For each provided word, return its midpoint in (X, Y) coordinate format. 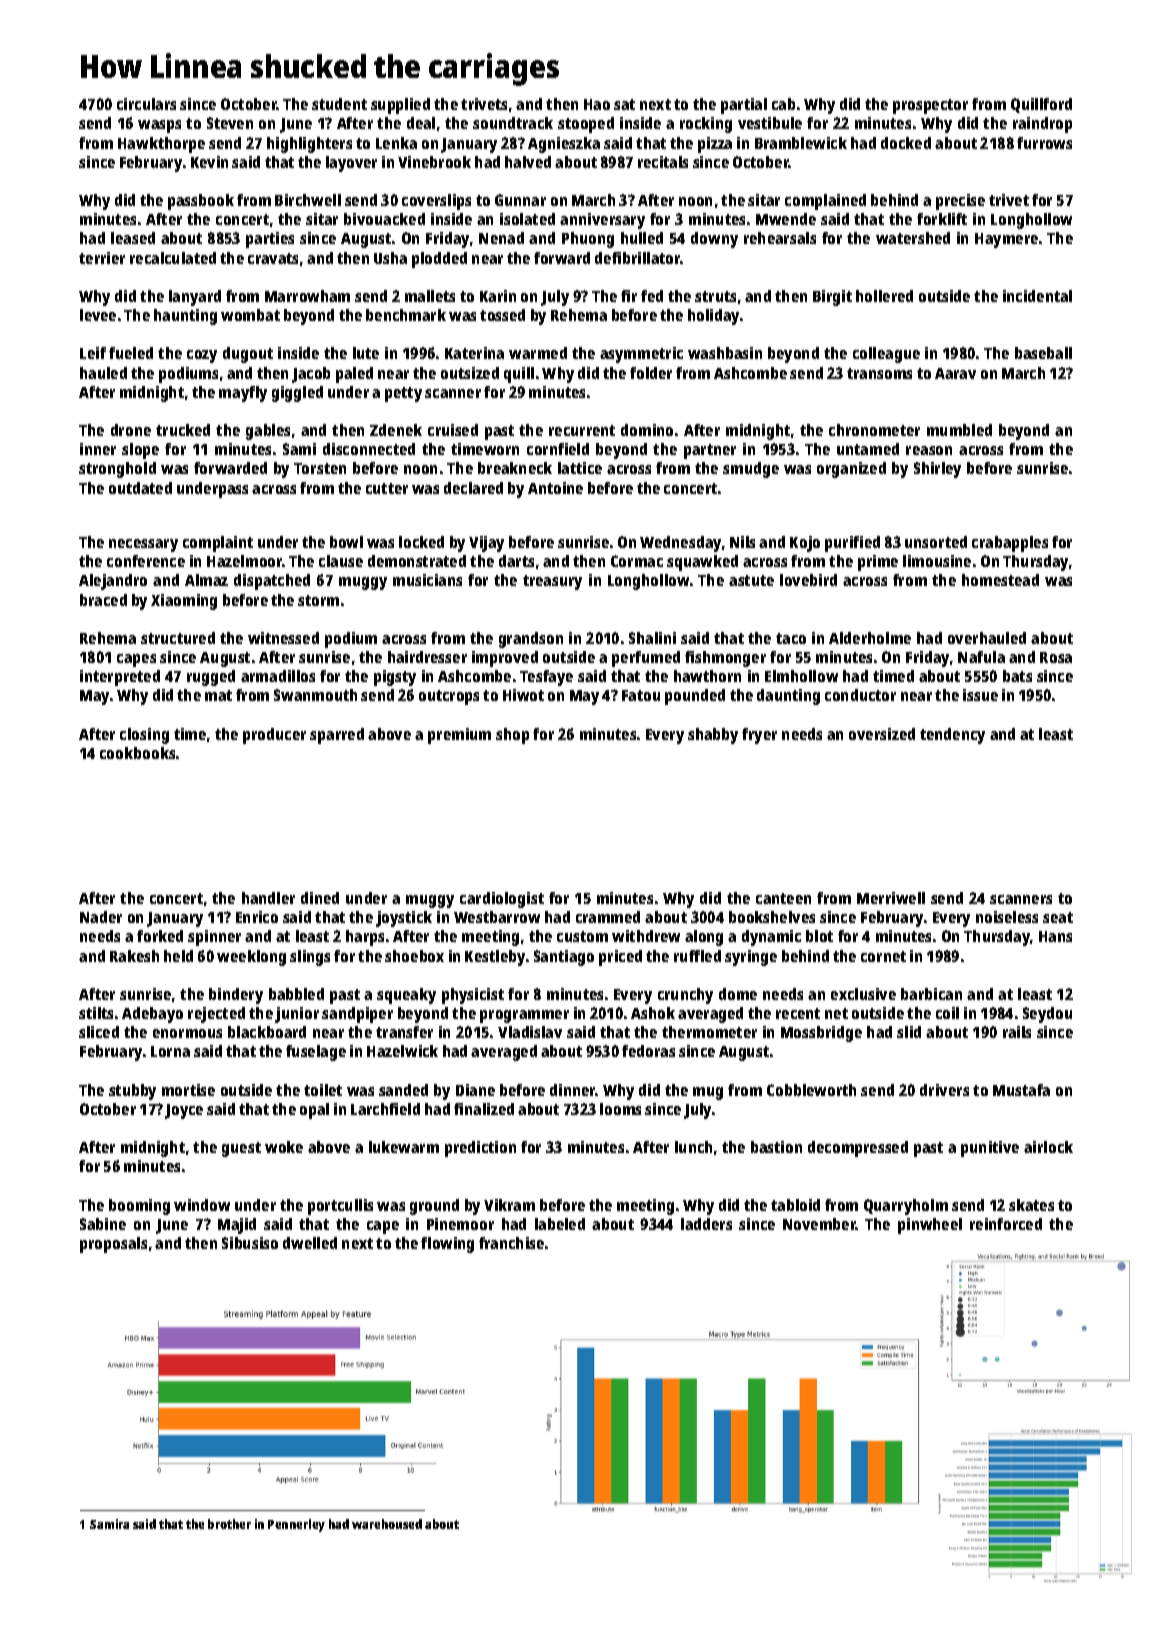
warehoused (387, 1524)
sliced (99, 1032)
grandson (531, 640)
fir (629, 296)
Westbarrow (497, 917)
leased (133, 238)
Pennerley (296, 1525)
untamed (868, 449)
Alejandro (113, 582)
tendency (952, 736)
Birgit (832, 298)
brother (229, 1524)
